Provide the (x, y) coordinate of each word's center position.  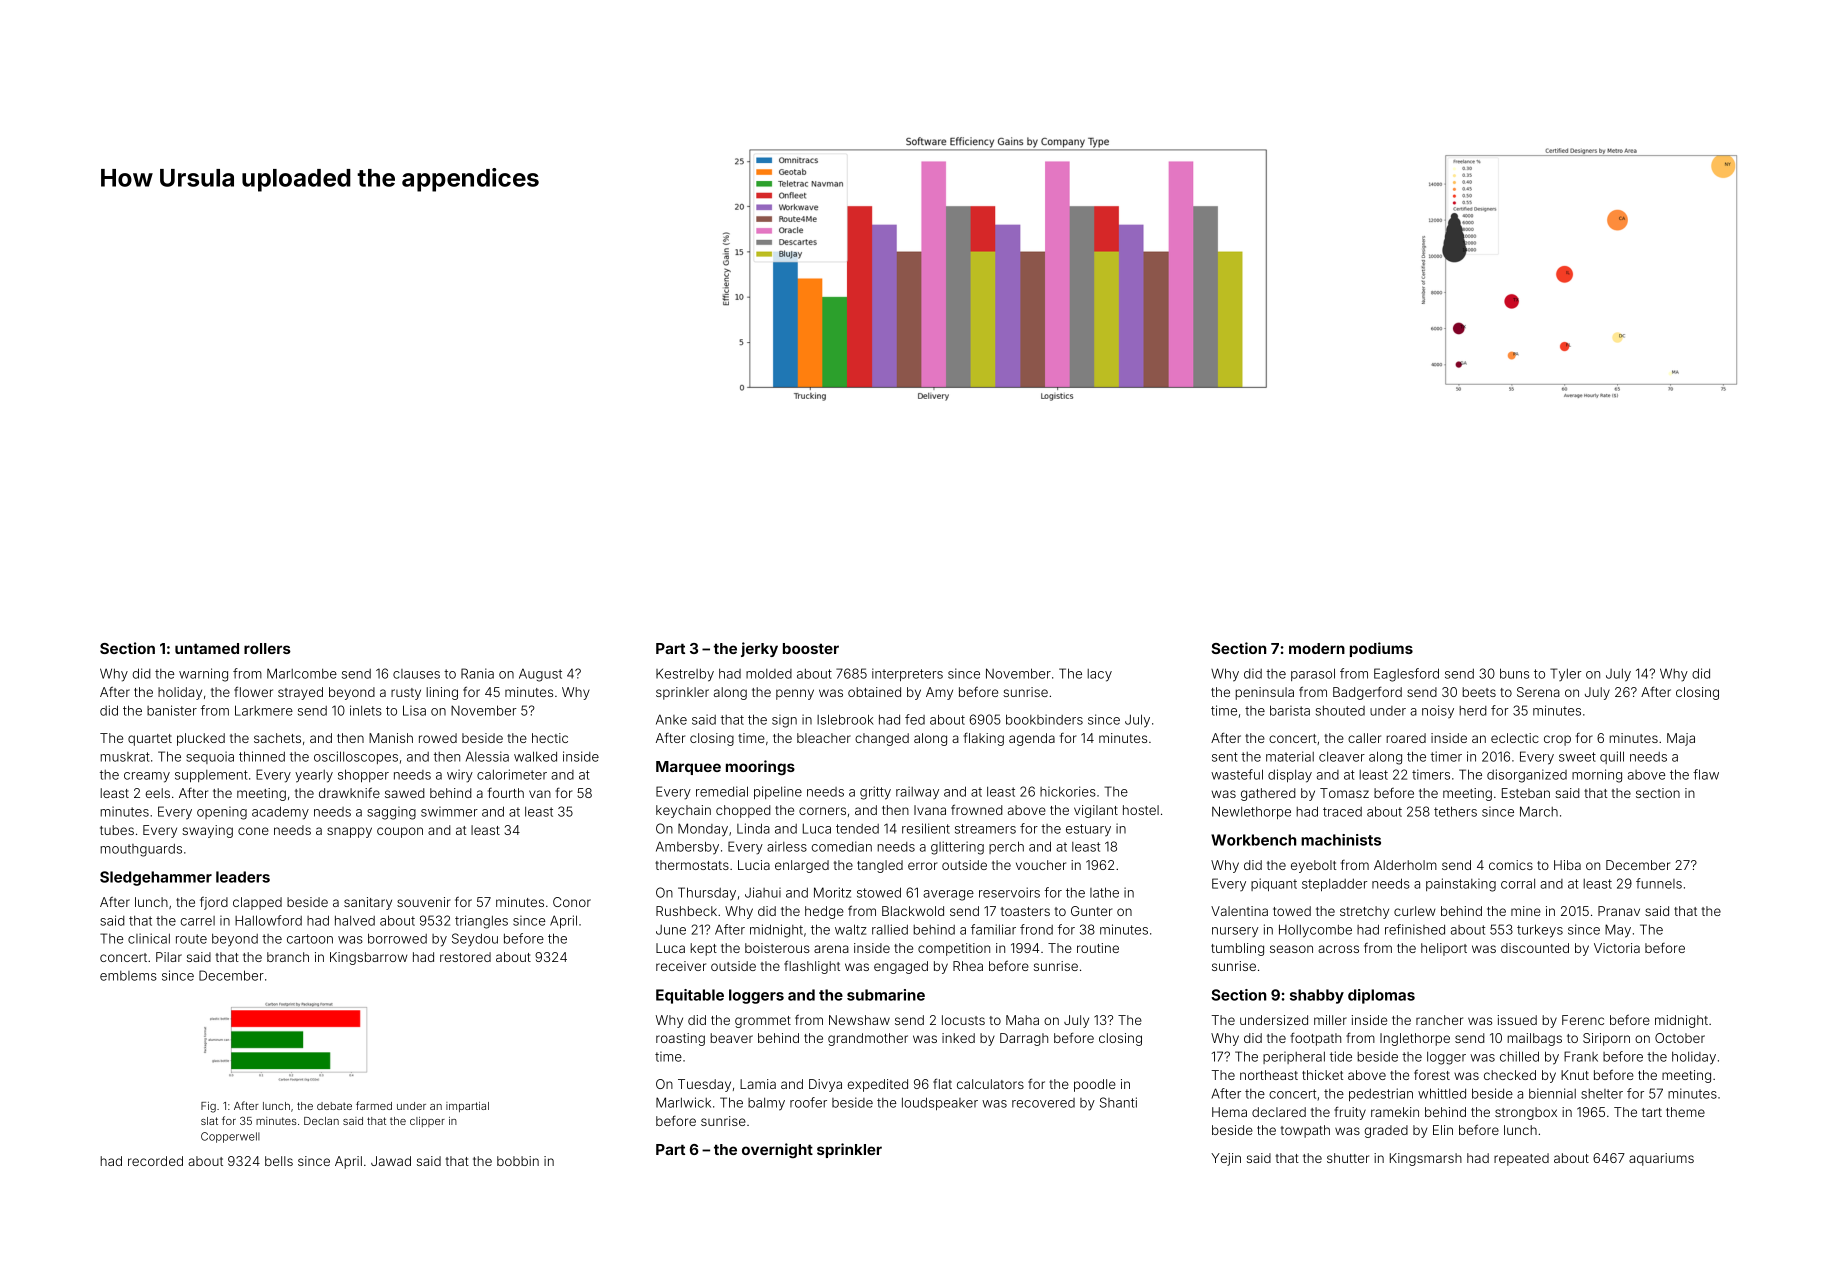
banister (172, 710)
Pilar (169, 957)
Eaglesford (1406, 675)
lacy (1099, 675)
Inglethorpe (1415, 1039)
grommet (763, 1022)
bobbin (518, 1161)
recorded (155, 1161)
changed (882, 739)
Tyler (1566, 674)
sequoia (210, 757)
